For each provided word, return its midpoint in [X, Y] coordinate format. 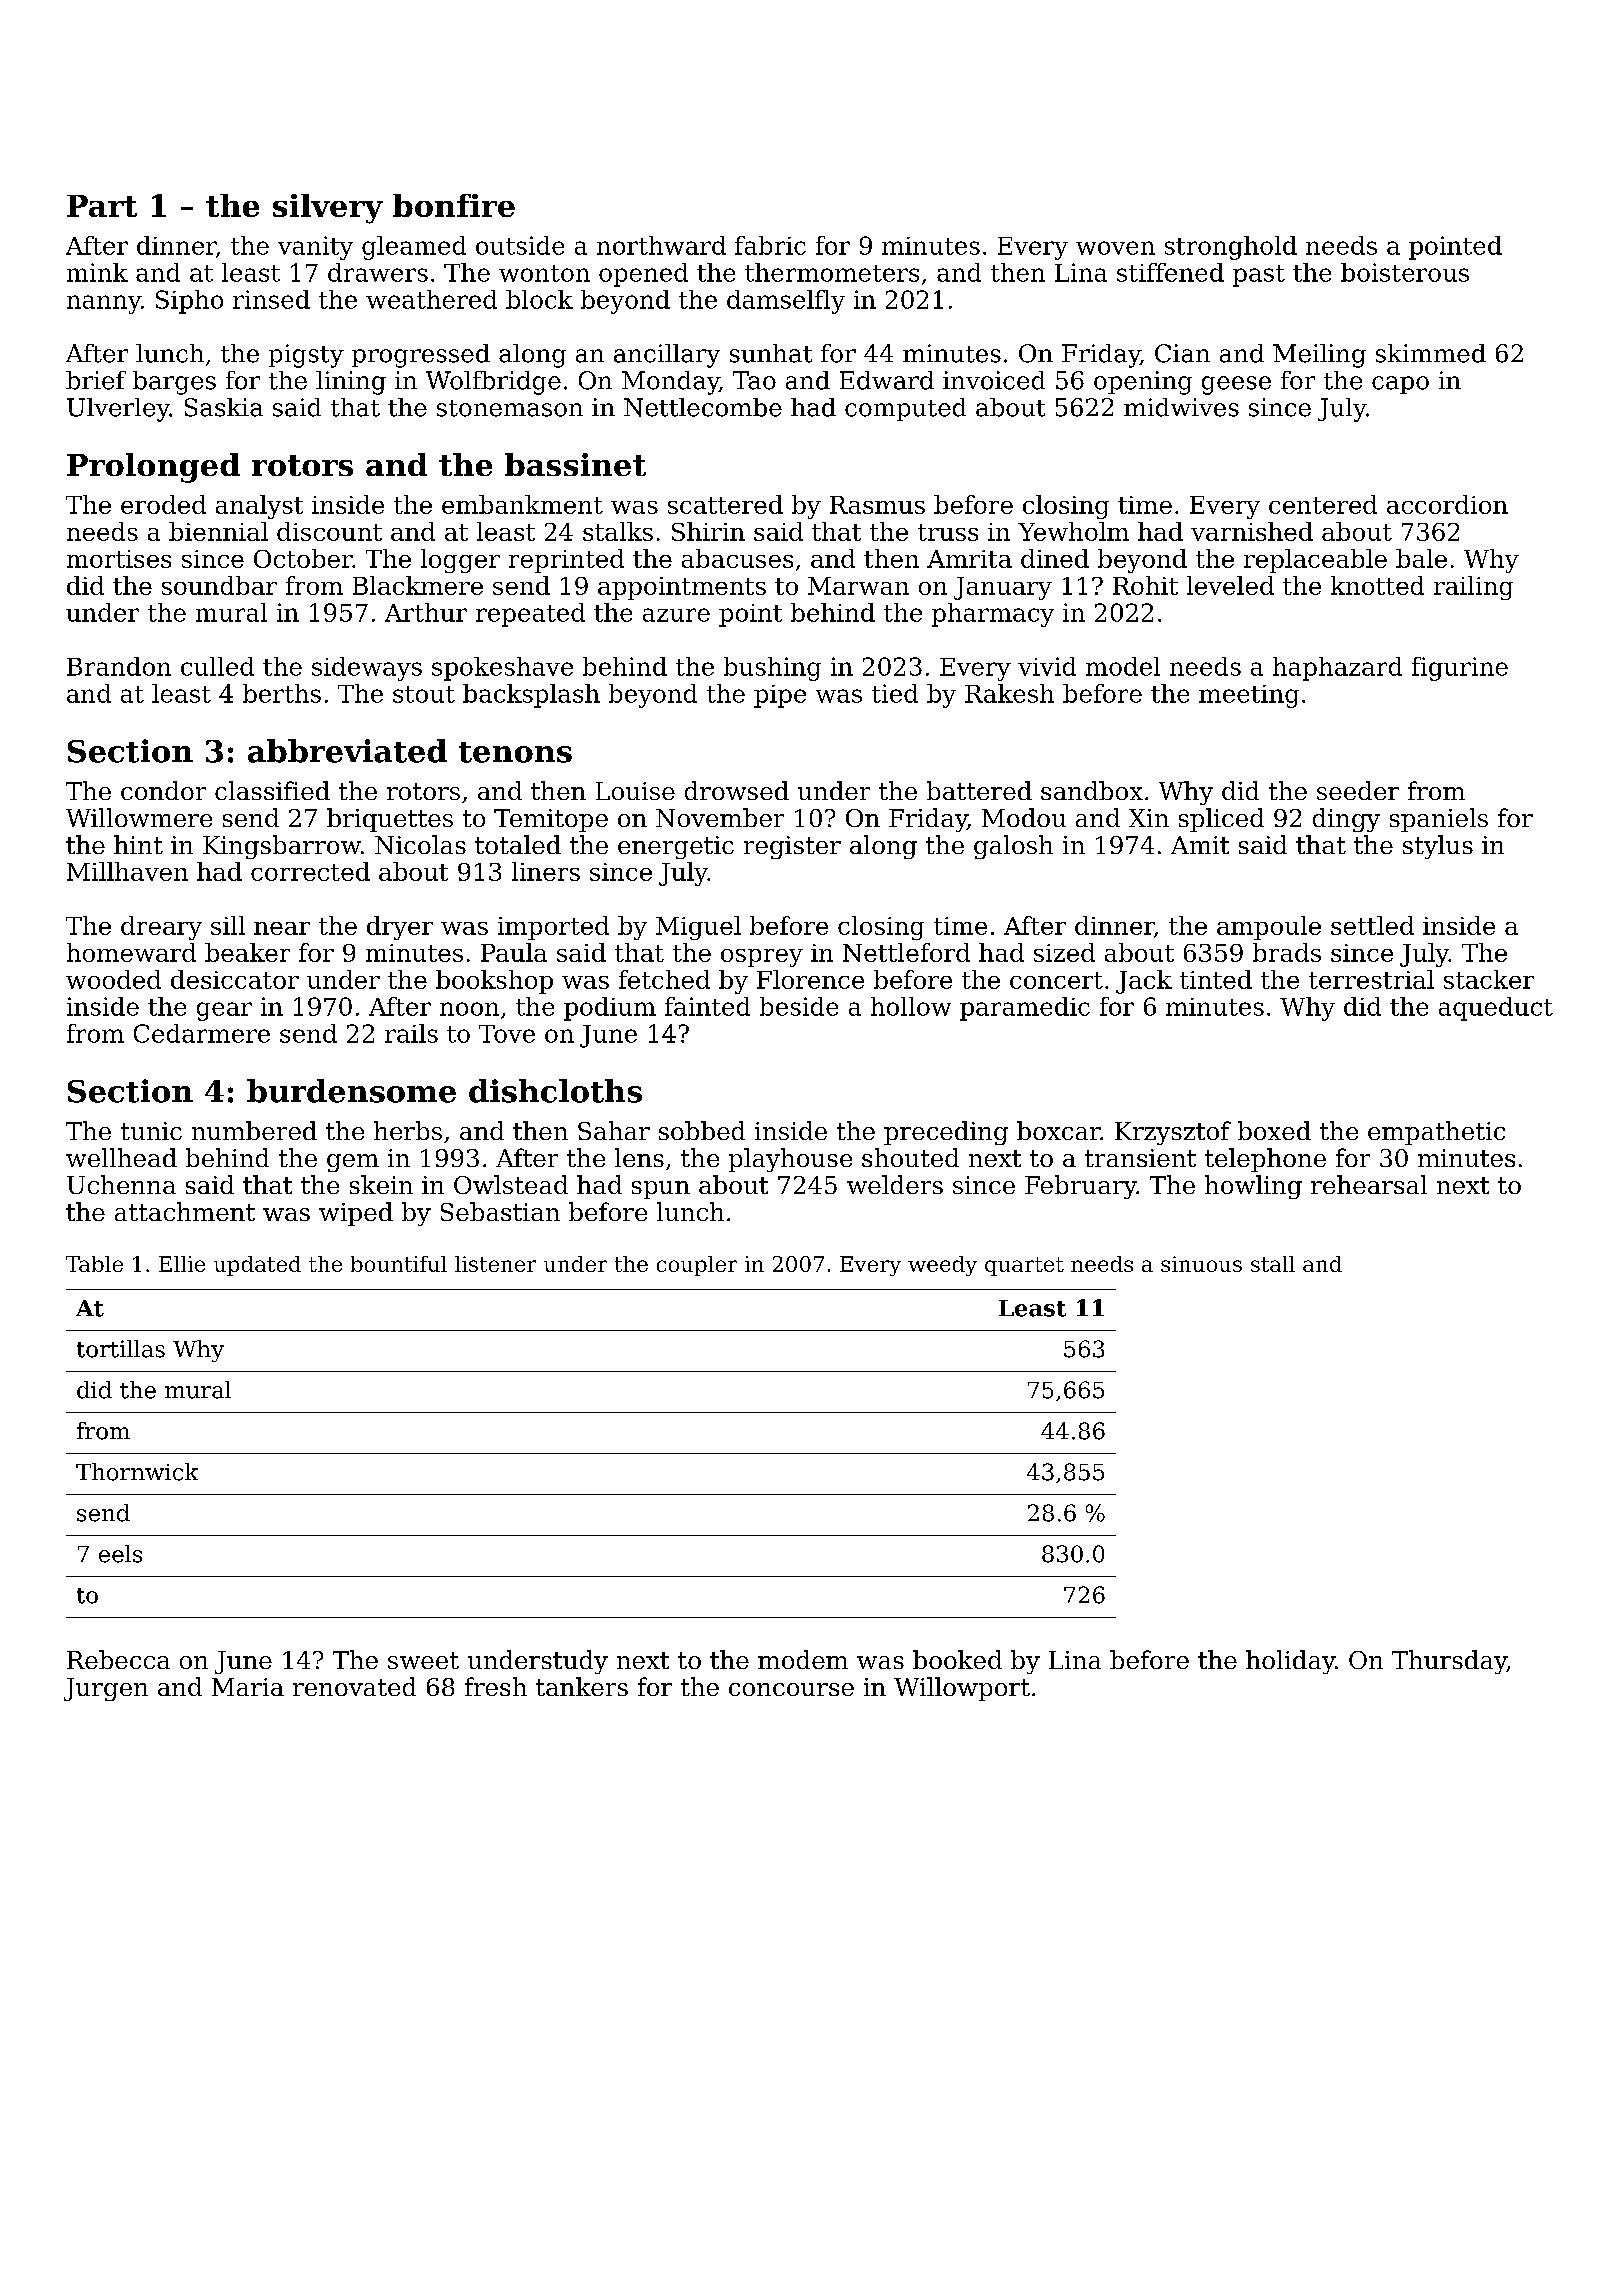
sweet [423, 1660]
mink [97, 272]
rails [411, 1033]
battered [979, 790]
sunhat [771, 353]
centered [1323, 504]
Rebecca [118, 1659]
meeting [1249, 696]
